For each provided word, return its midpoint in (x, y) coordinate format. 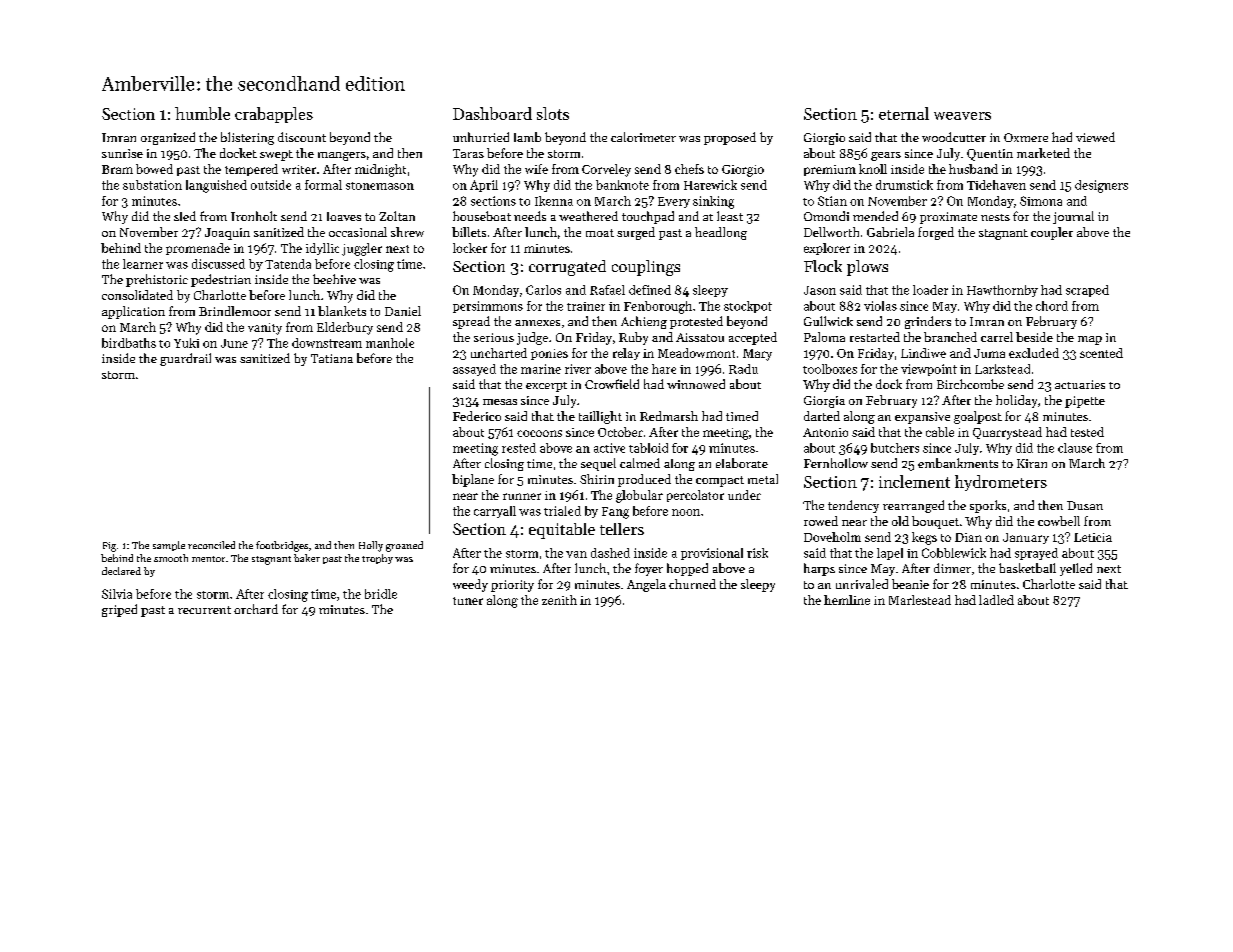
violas (880, 306)
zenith (559, 600)
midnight (380, 170)
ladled (996, 600)
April (484, 186)
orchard (256, 609)
